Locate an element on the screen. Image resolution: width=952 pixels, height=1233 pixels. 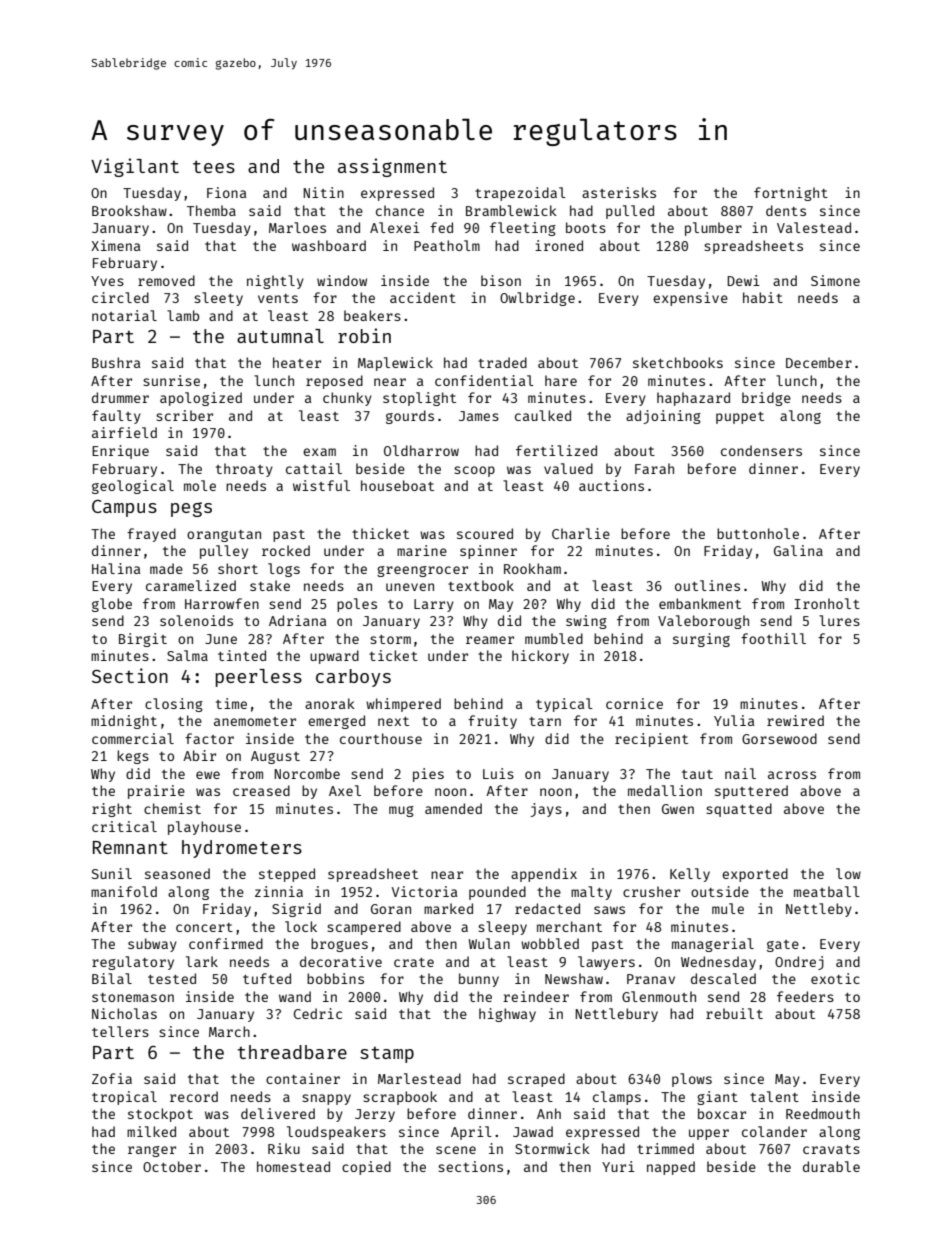
crate is located at coordinates (414, 962).
